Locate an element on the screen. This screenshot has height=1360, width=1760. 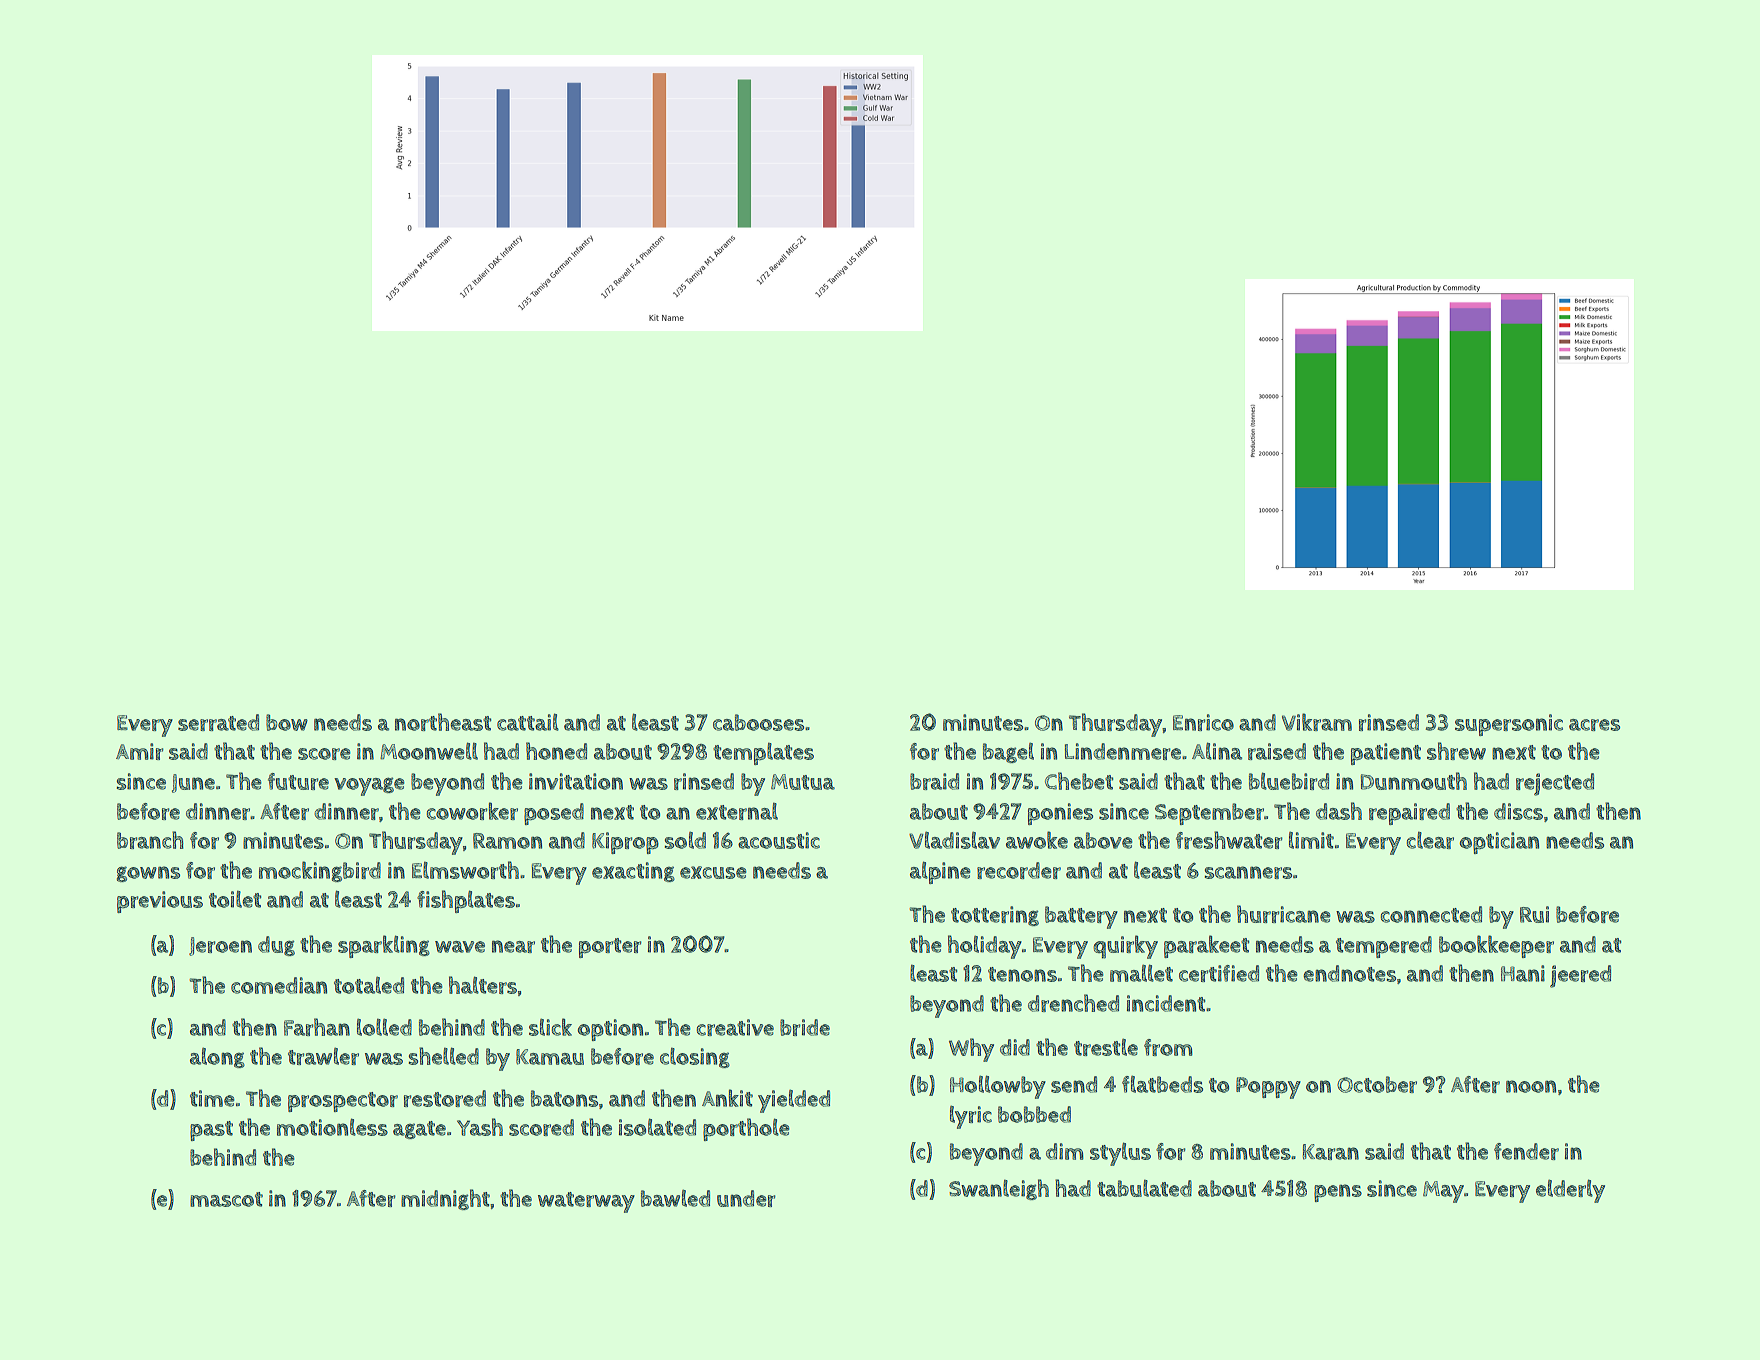
from is located at coordinates (1168, 1047).
